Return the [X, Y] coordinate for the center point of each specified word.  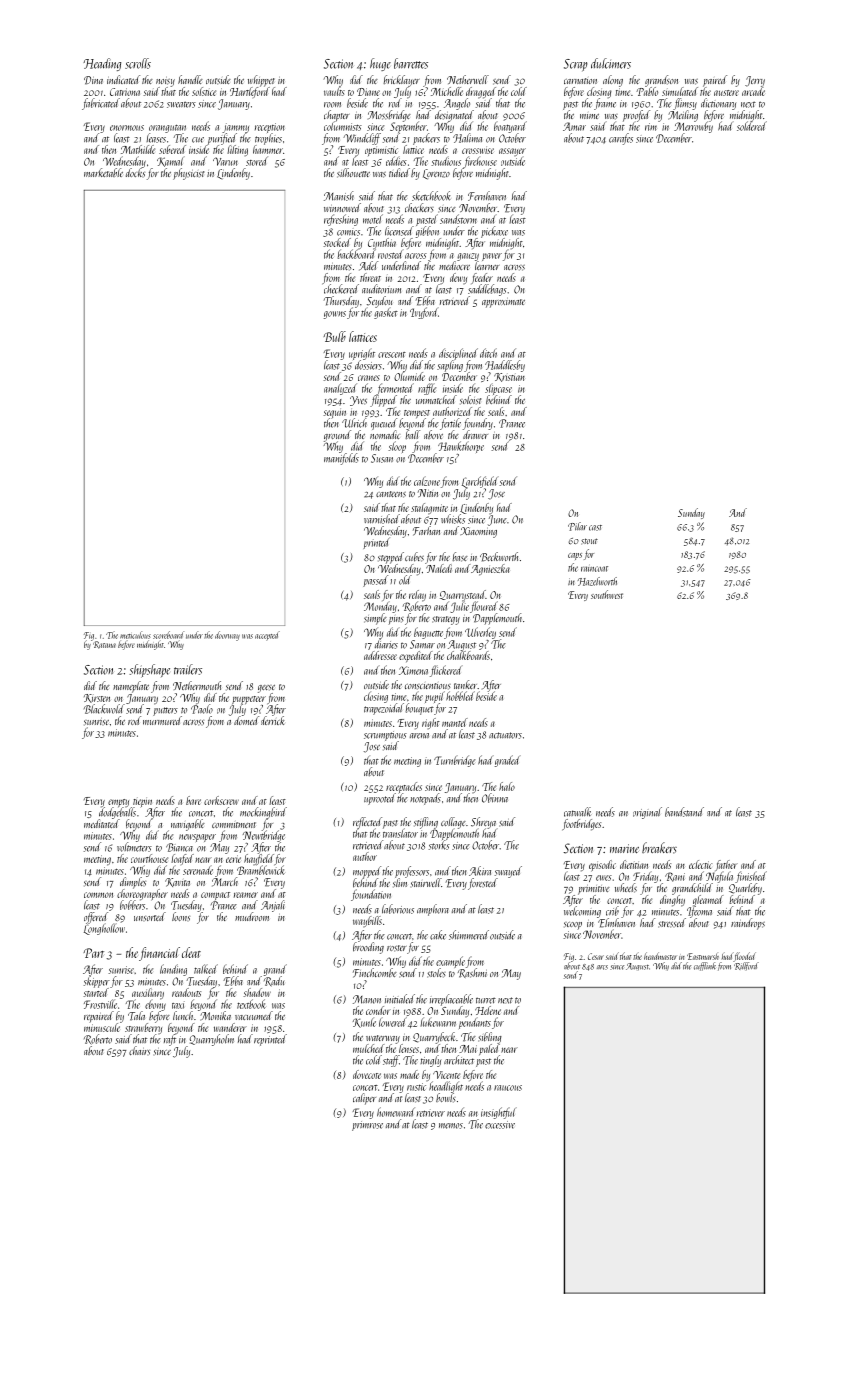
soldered [751, 126]
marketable [103, 172]
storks [439, 845]
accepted [267, 636]
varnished [382, 519]
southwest [607, 594]
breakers [659, 848]
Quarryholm [212, 1040]
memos [451, 1126]
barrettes [411, 63]
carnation [580, 81]
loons [181, 916]
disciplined [458, 354]
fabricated [101, 104]
